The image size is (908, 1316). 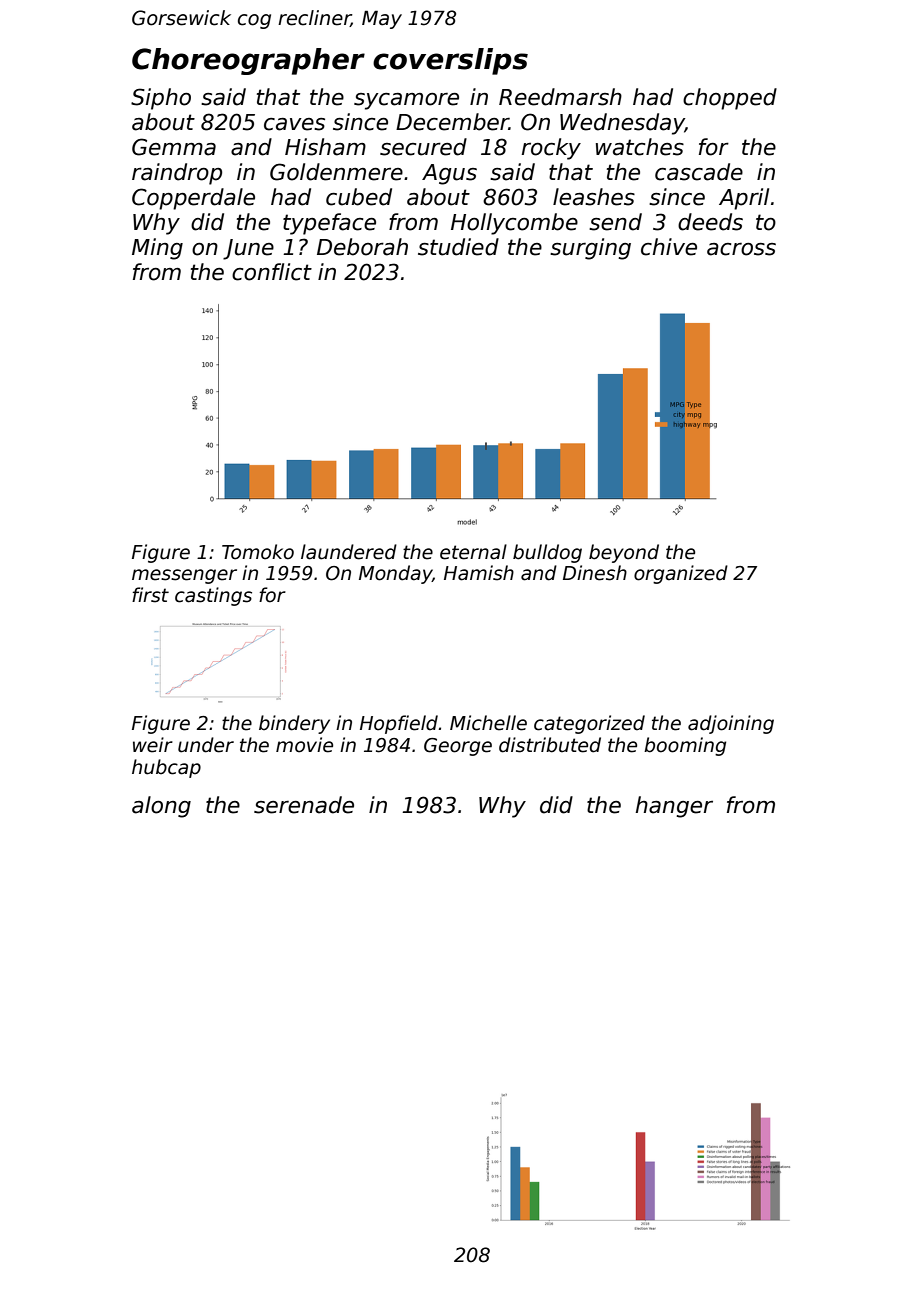 What do you see at coordinates (174, 147) in the page?
I see `Gemma` at bounding box center [174, 147].
